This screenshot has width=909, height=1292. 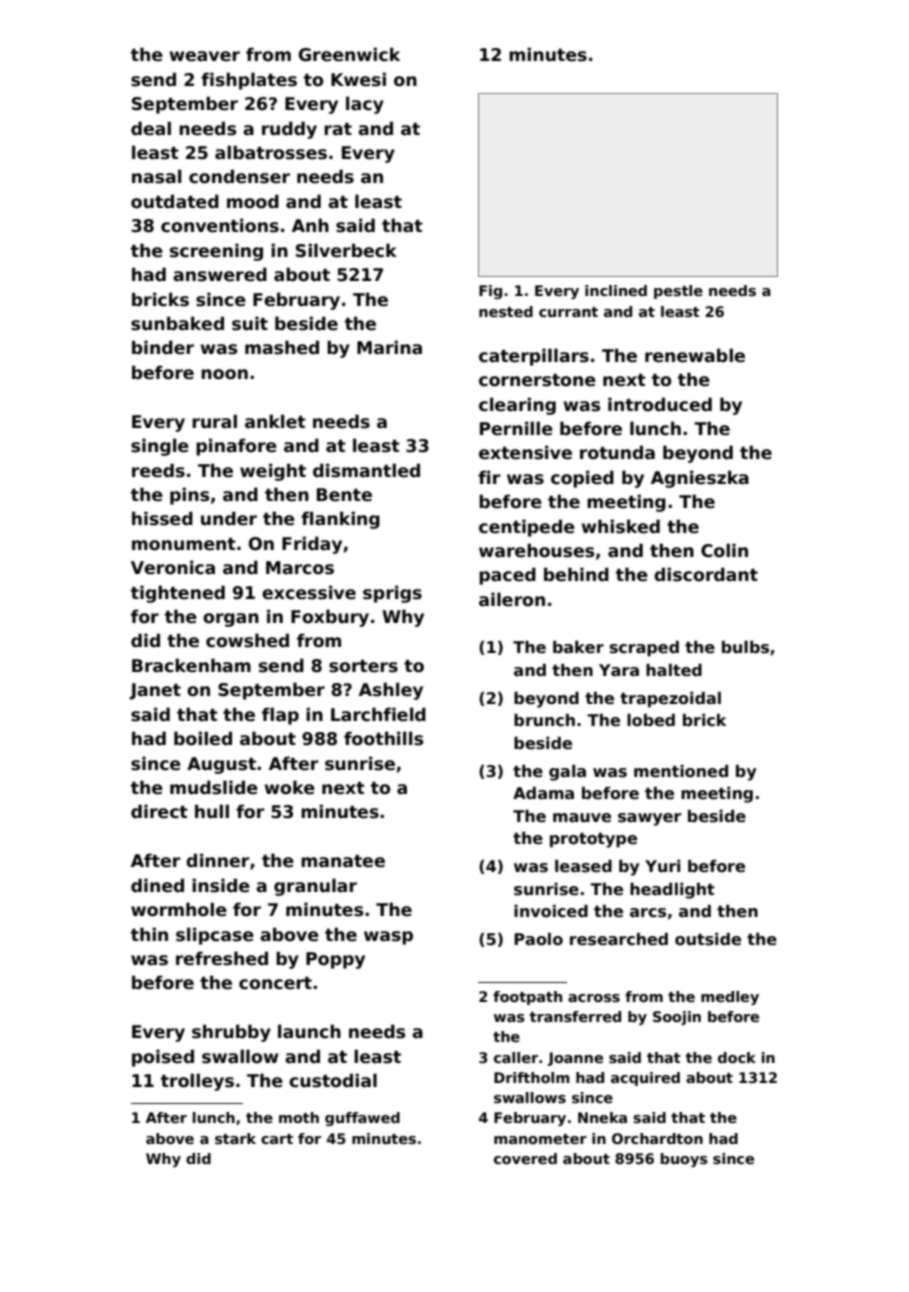 I want to click on hull, so click(x=212, y=811).
